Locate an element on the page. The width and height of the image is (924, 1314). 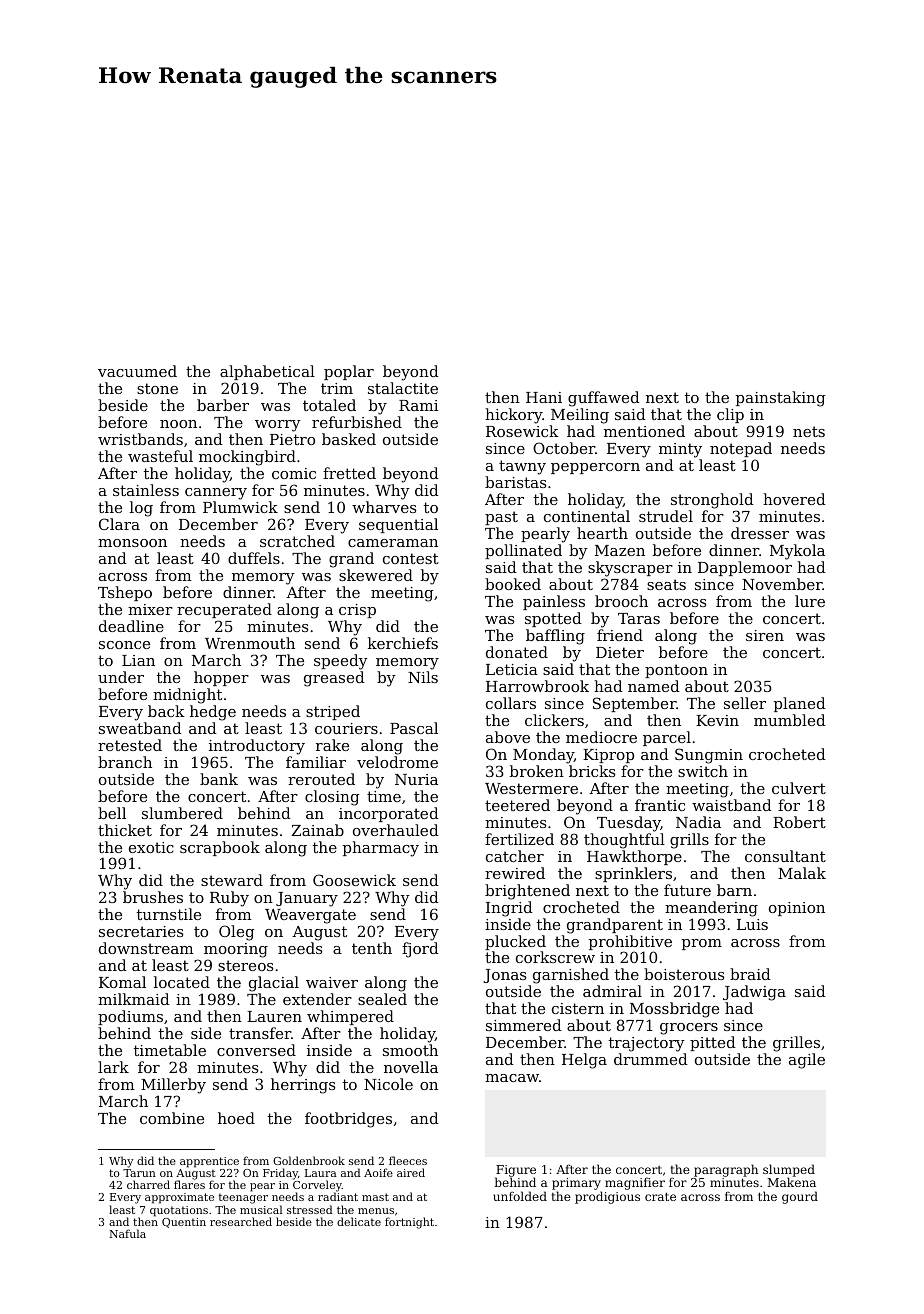
vacuumed is located at coordinates (137, 371).
